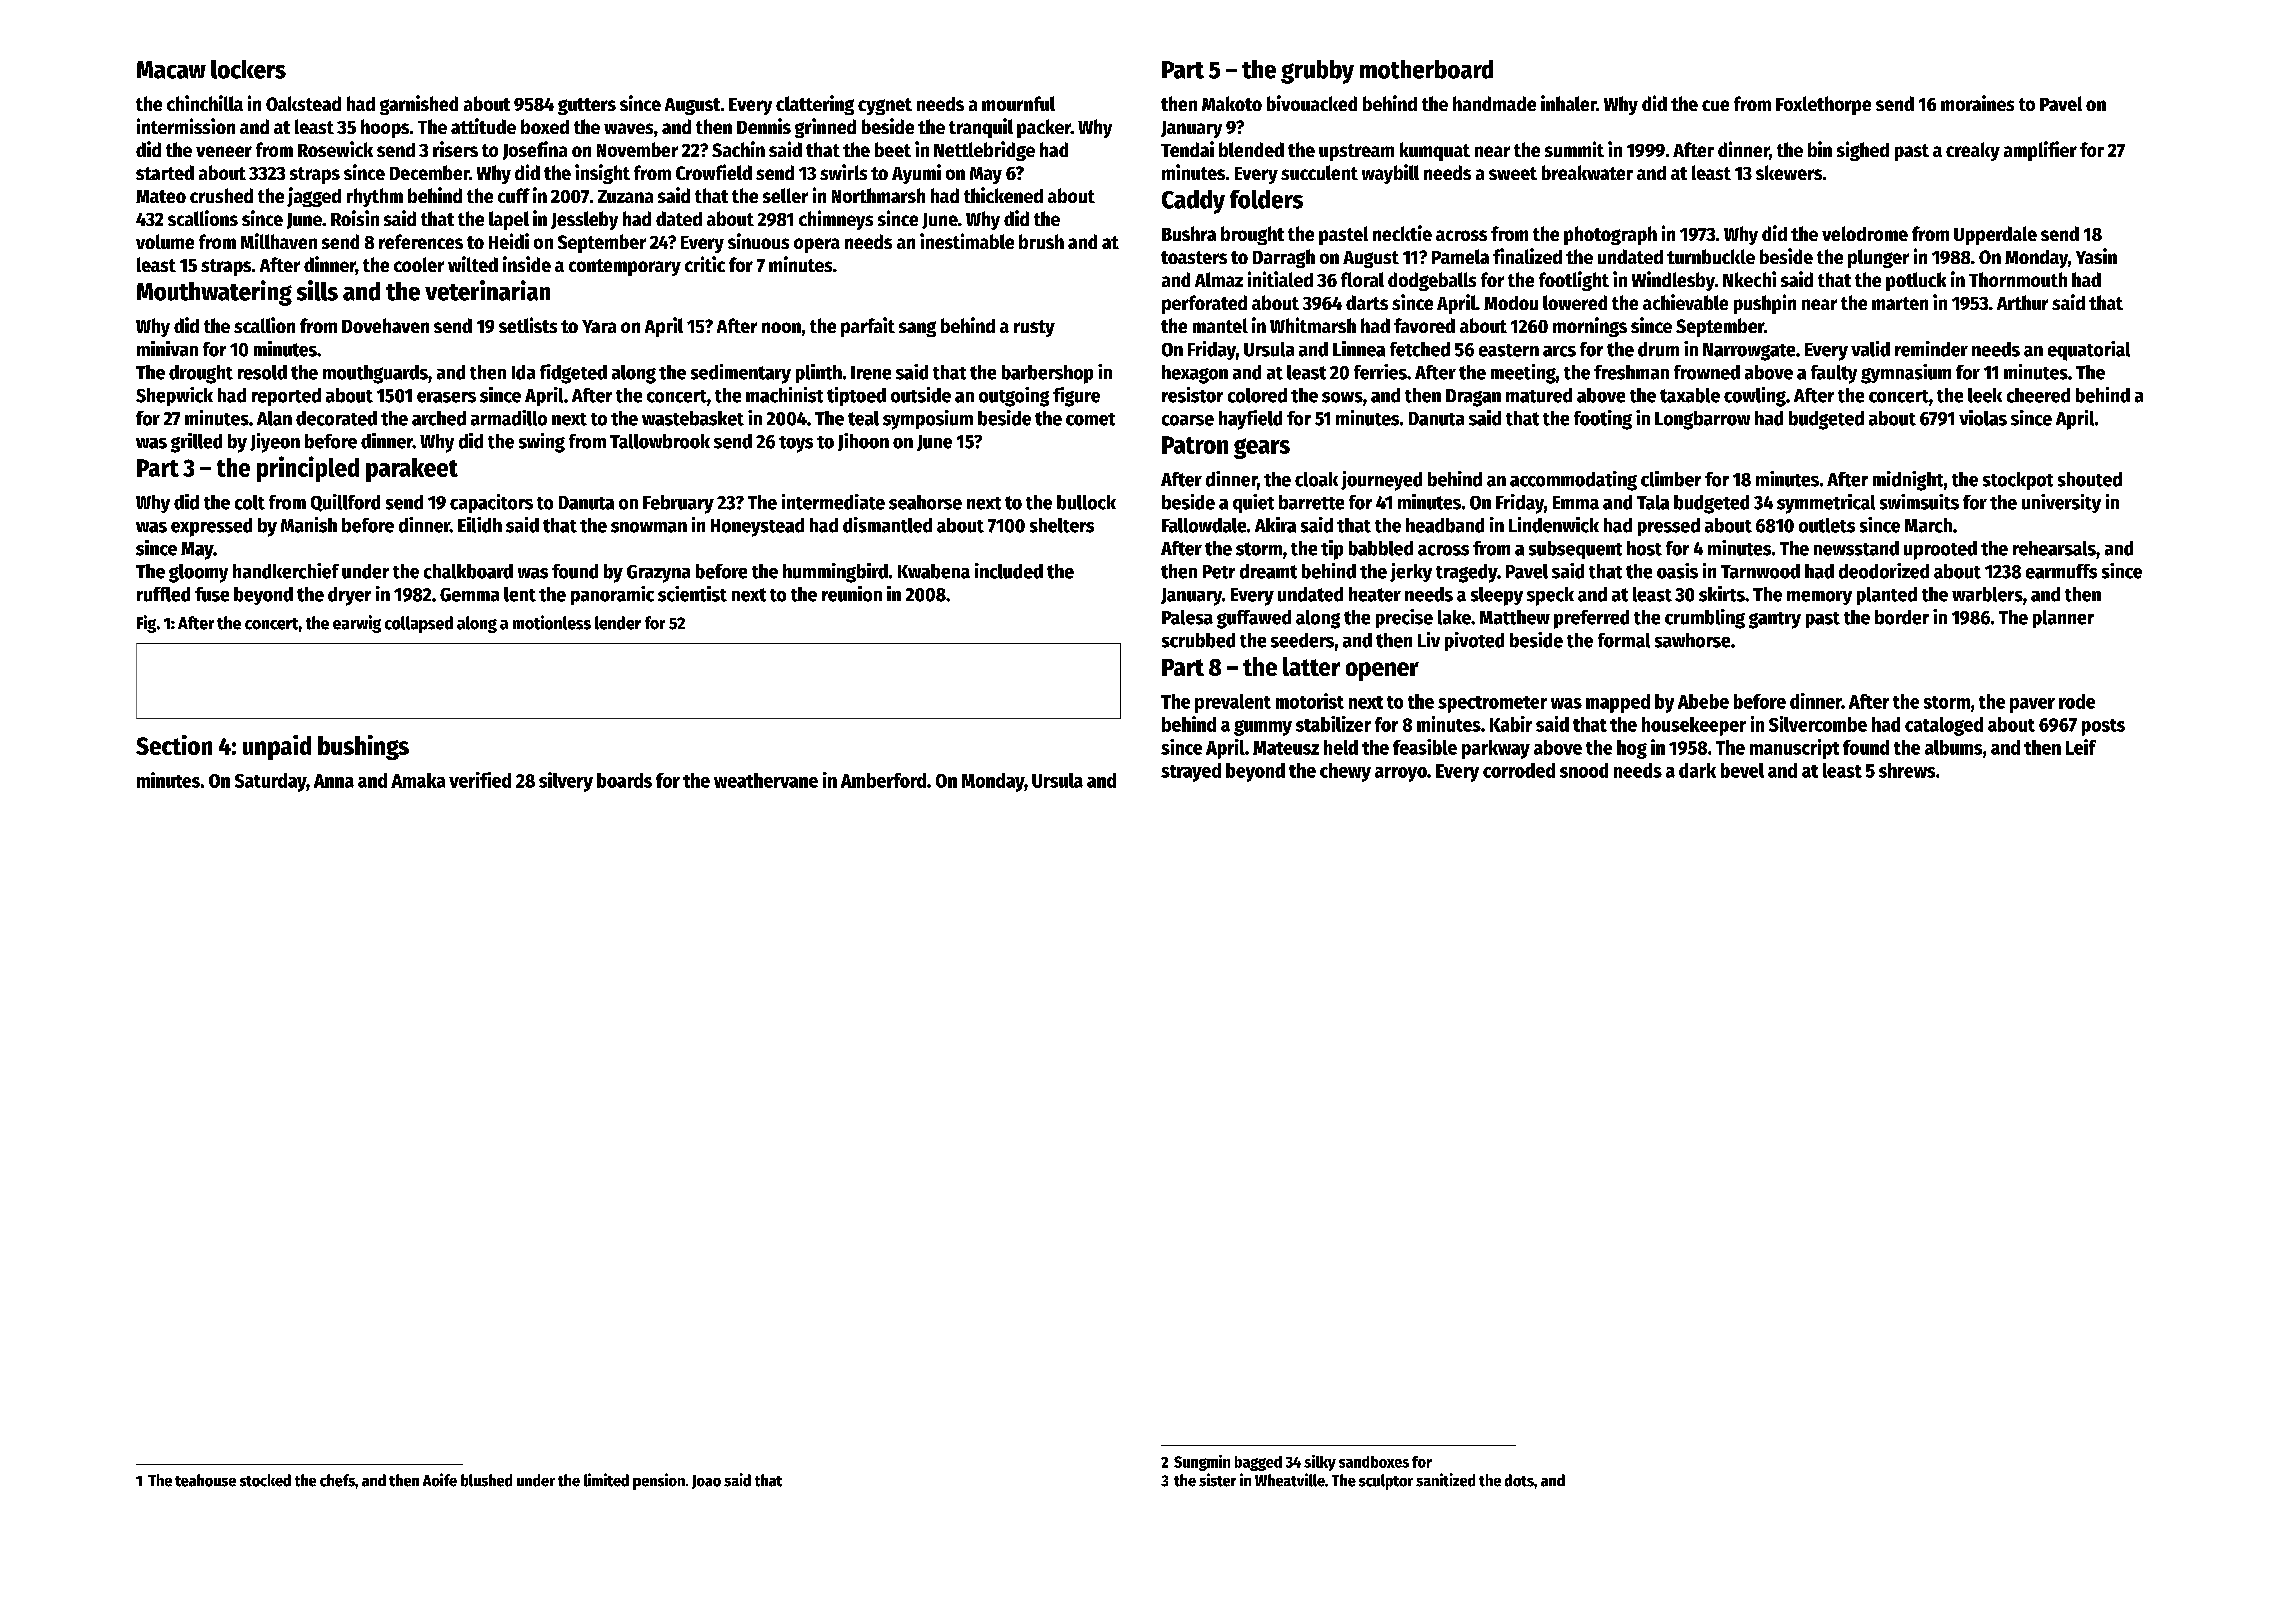 The image size is (2282, 1614). What do you see at coordinates (1003, 195) in the screenshot?
I see `thickened` at bounding box center [1003, 195].
